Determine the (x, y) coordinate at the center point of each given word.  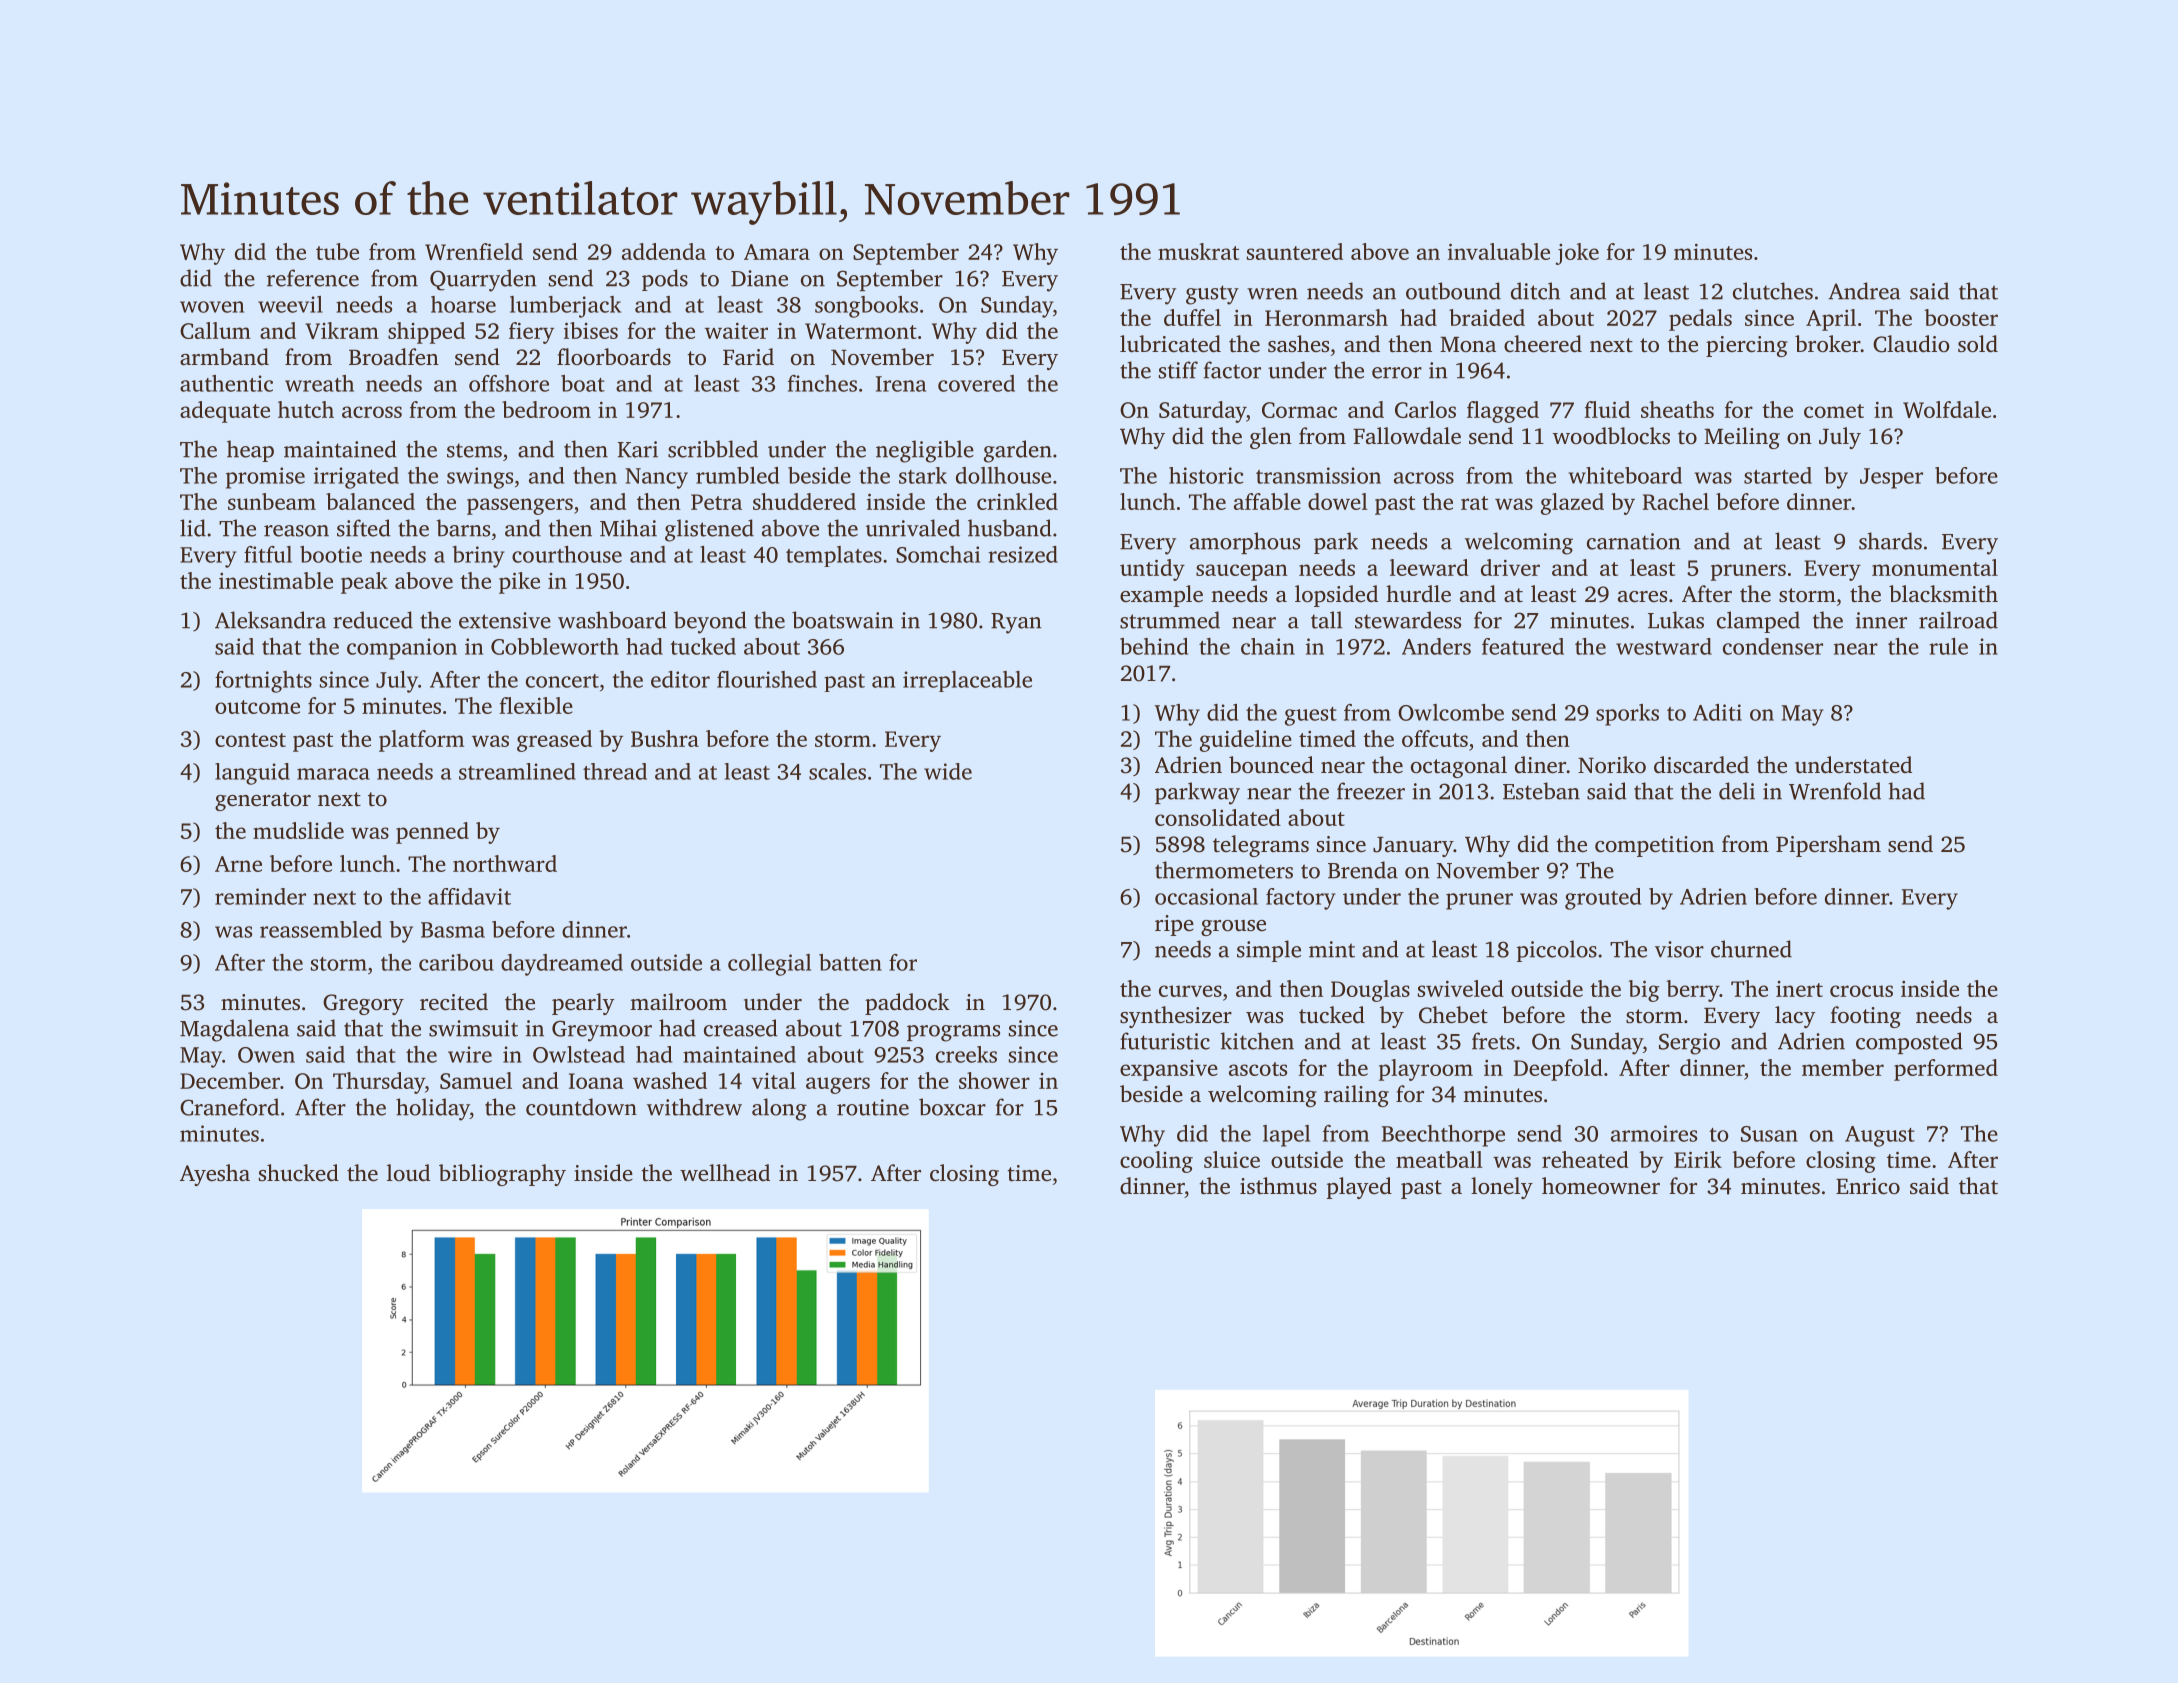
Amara (777, 252)
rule (1948, 646)
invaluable (1499, 251)
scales (837, 771)
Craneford (229, 1107)
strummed (1170, 620)
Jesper (1891, 478)
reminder (260, 896)
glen (1271, 438)
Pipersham (1828, 846)
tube (337, 251)
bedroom (546, 409)
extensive (505, 620)
